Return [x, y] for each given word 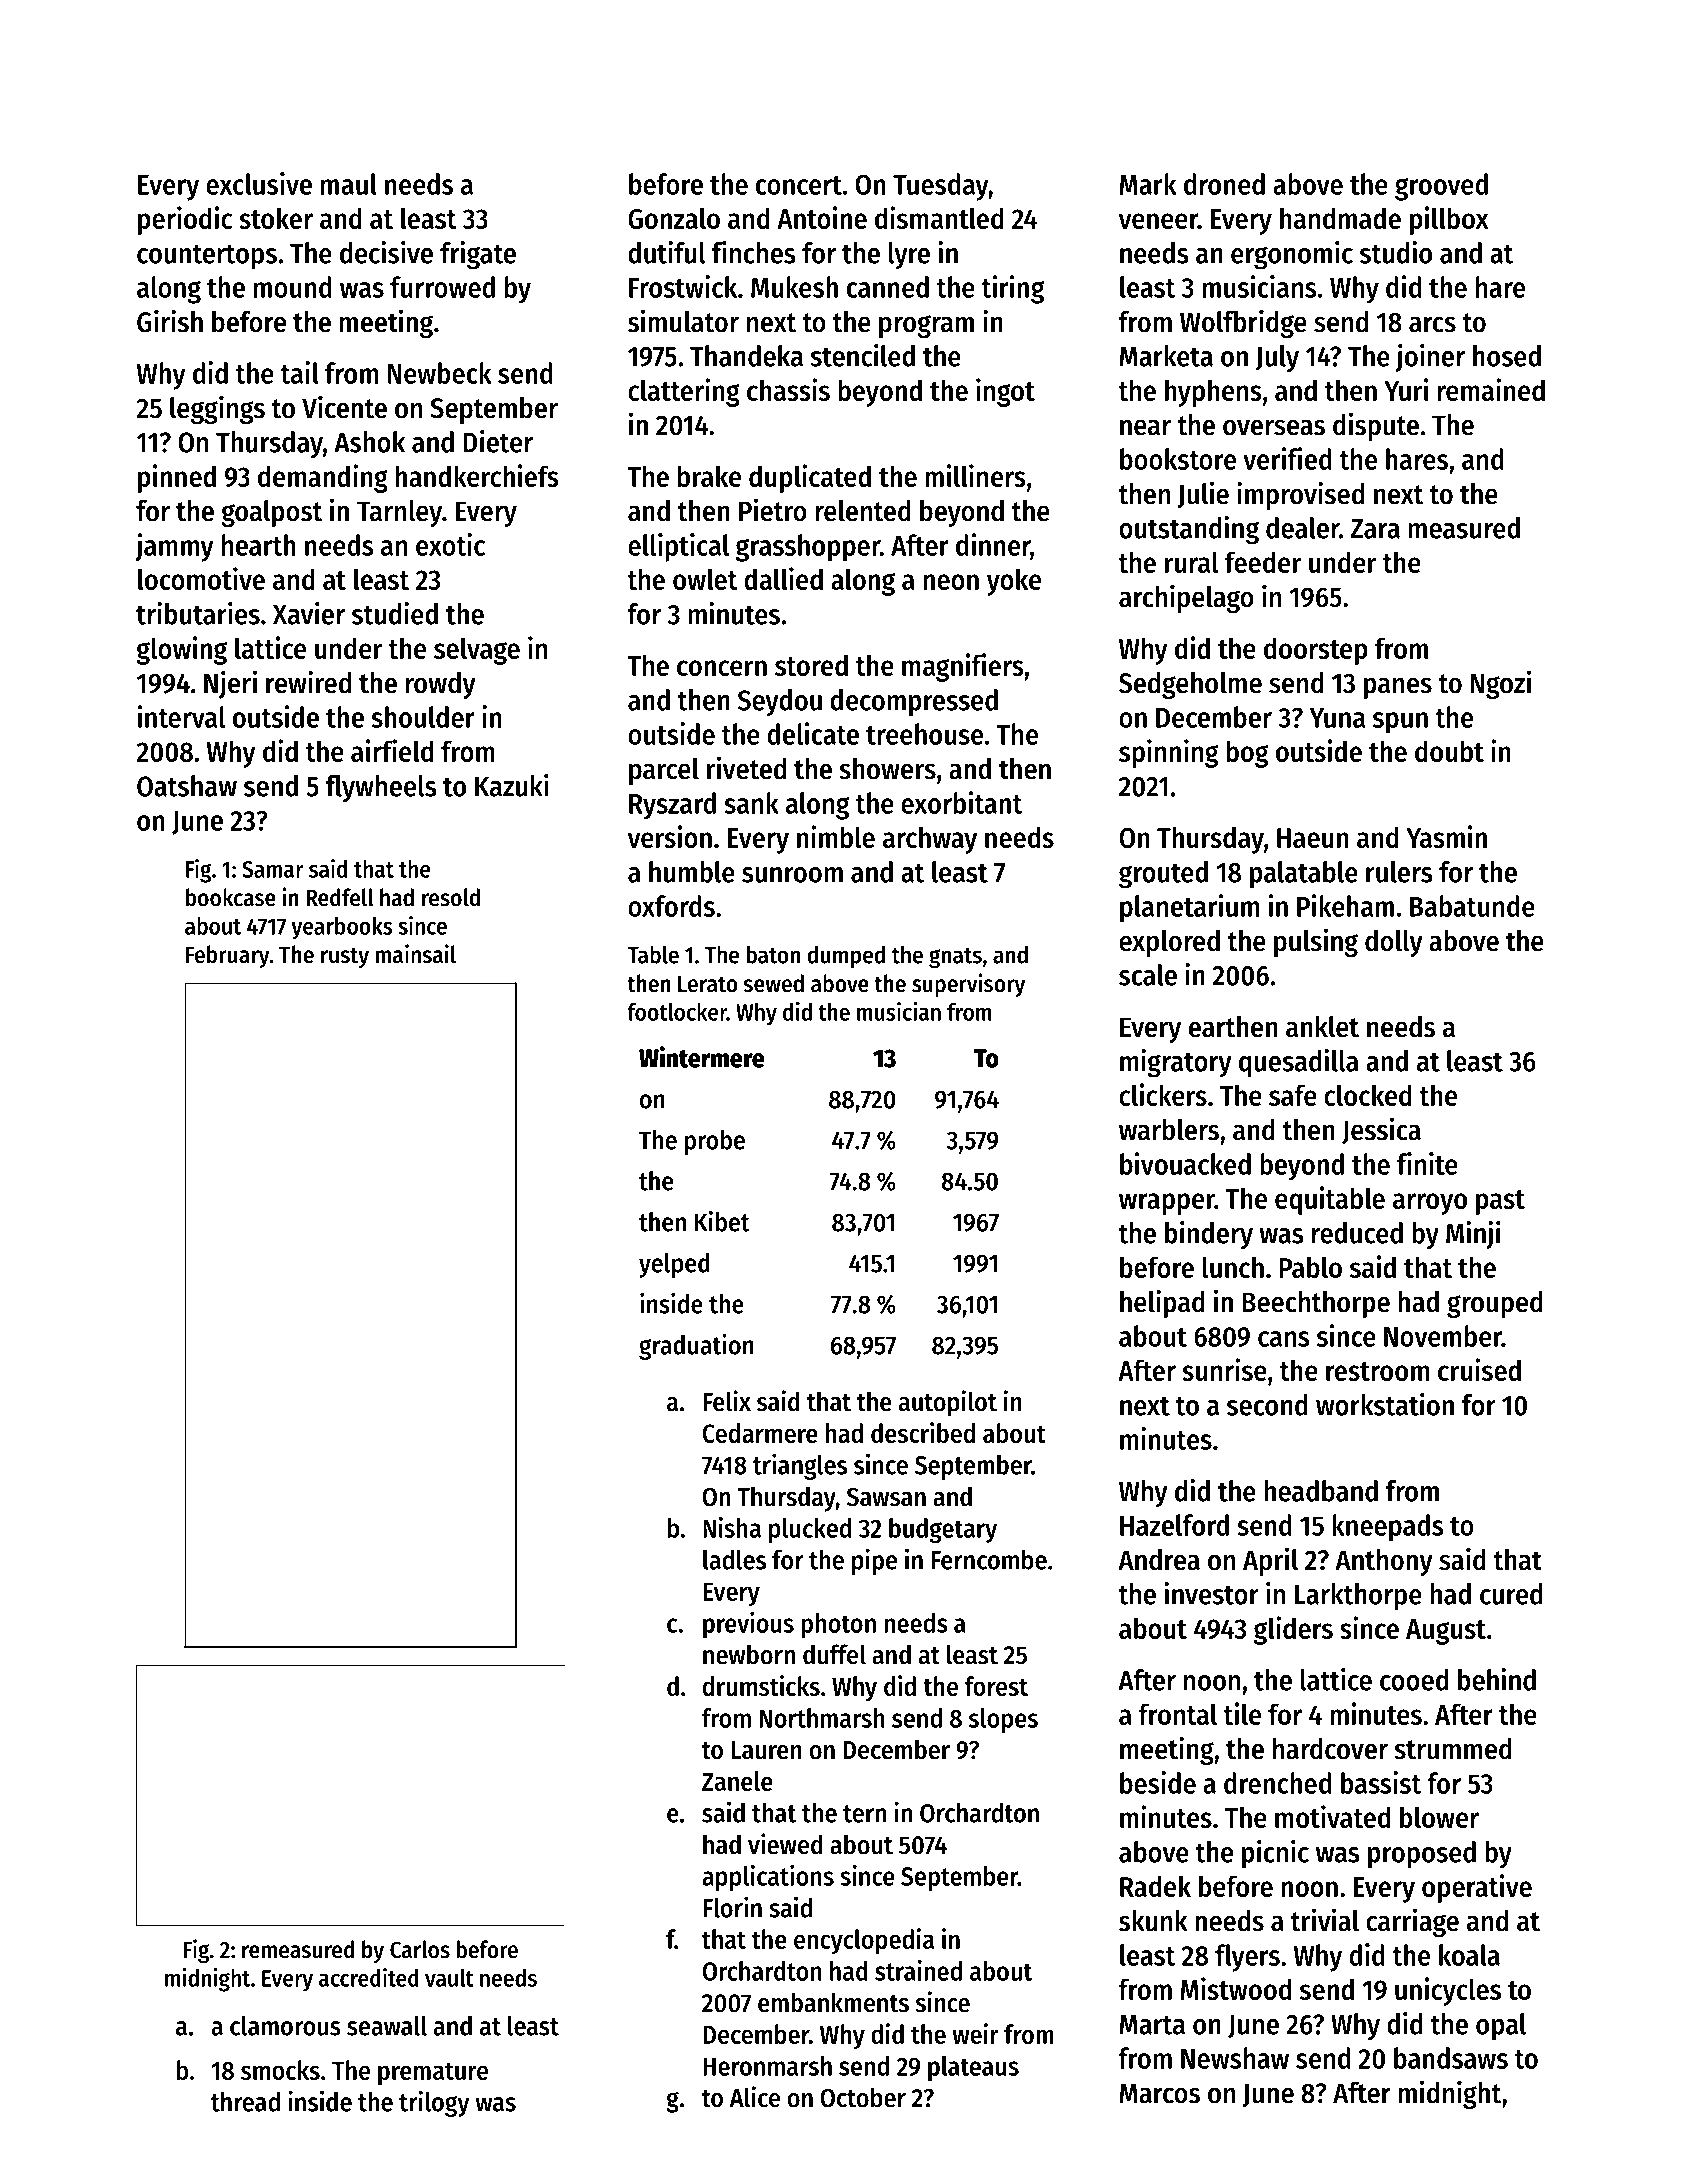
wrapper [1167, 1204]
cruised [1479, 1369]
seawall [387, 2026]
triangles [800, 1466]
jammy [174, 547]
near [1145, 427]
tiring [1012, 289]
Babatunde [1472, 906]
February [228, 956]
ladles [734, 1560]
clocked [1368, 1095]
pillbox [1449, 220]
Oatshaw [187, 786]
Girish [170, 321]
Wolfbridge [1243, 323]
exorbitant [962, 802]
